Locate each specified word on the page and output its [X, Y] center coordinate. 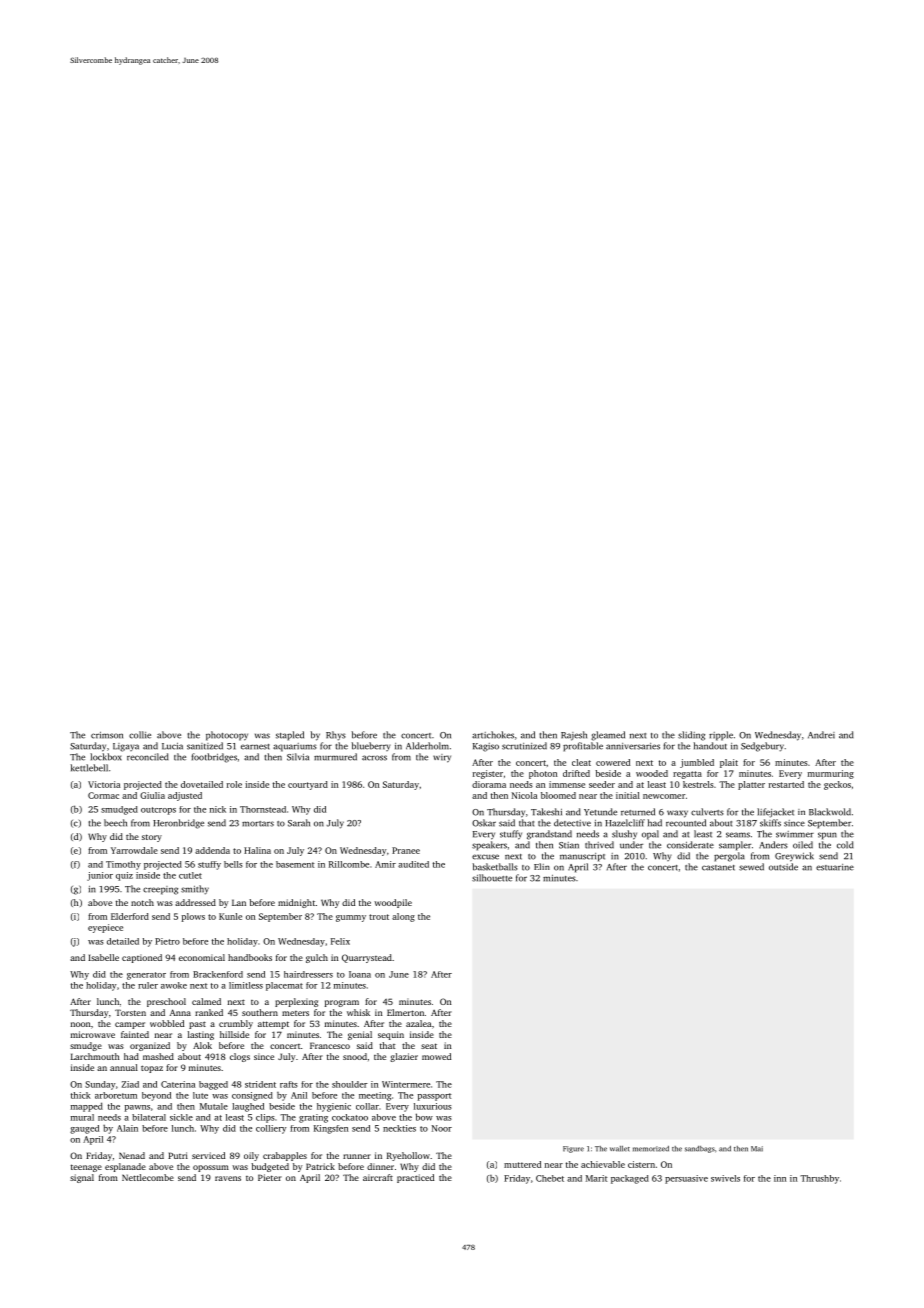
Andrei [821, 735]
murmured [335, 757]
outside [783, 867]
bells [233, 864]
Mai [757, 1149]
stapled [290, 736]
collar [367, 1106]
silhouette [492, 878]
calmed [206, 1001]
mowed [436, 1056]
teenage [86, 1168]
